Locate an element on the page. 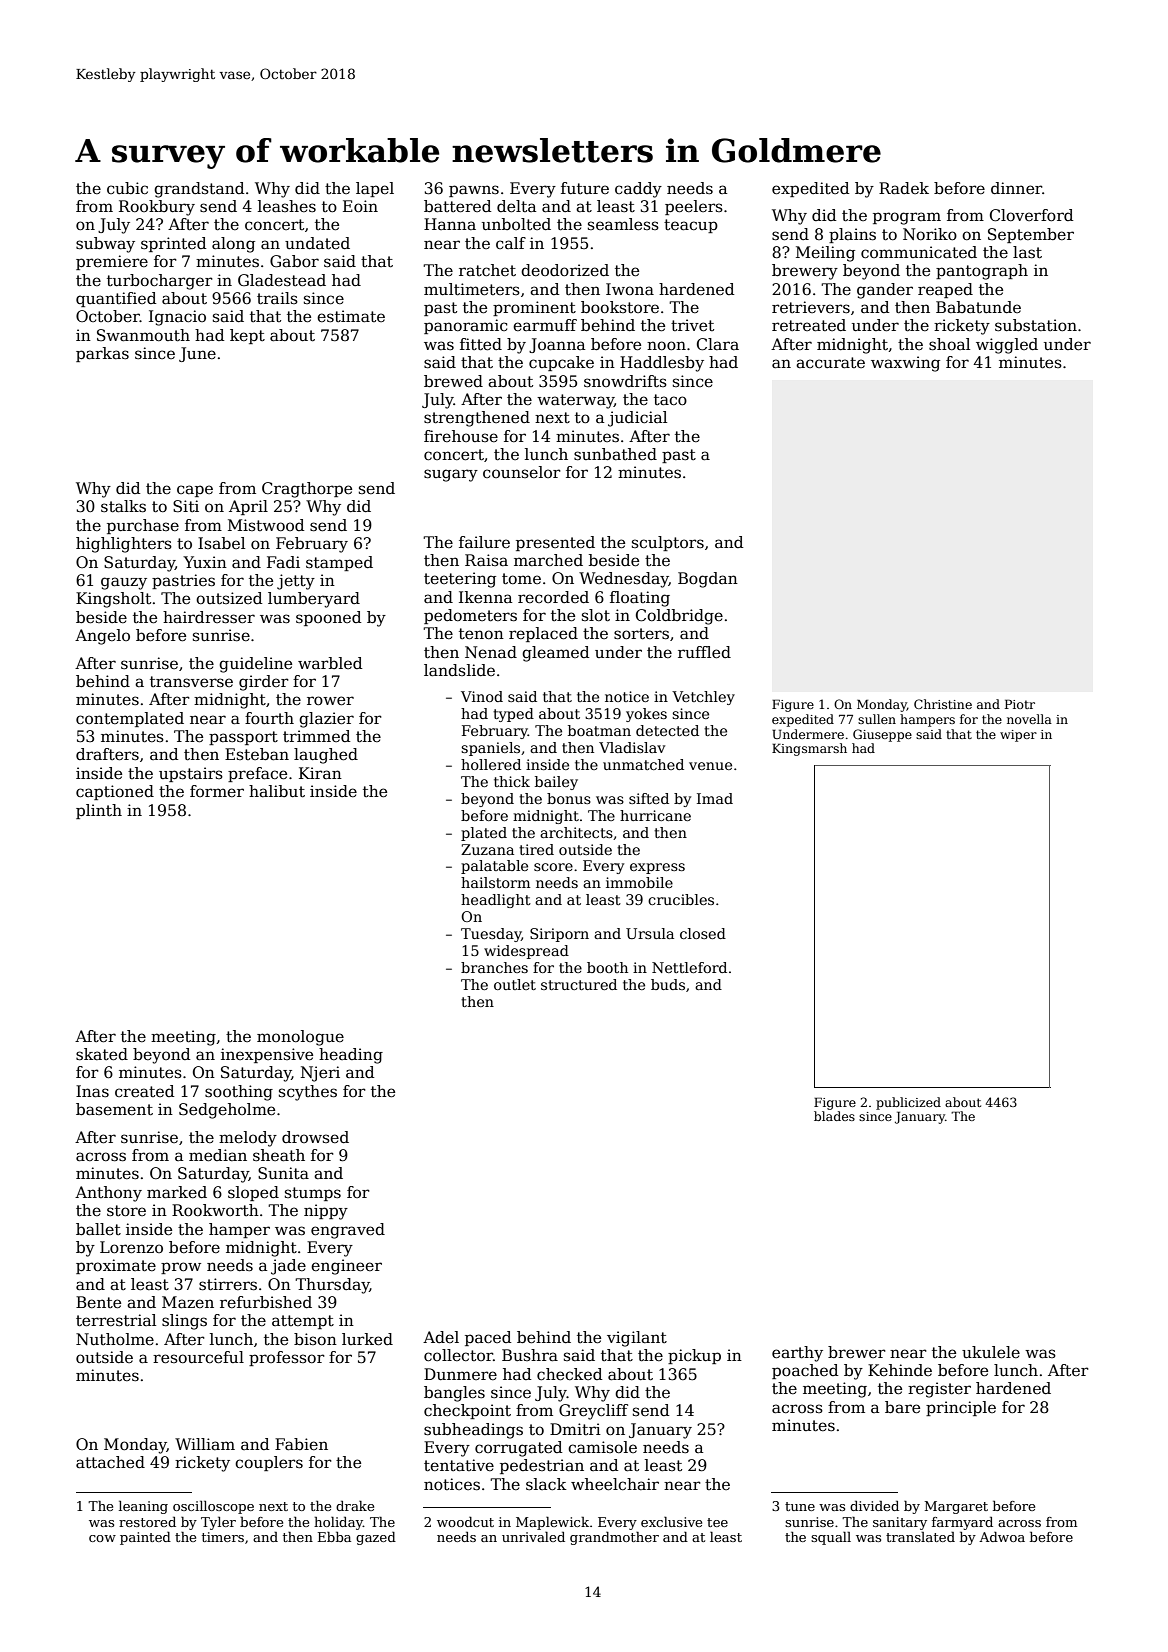 The image size is (1168, 1652). camisole is located at coordinates (602, 1447).
